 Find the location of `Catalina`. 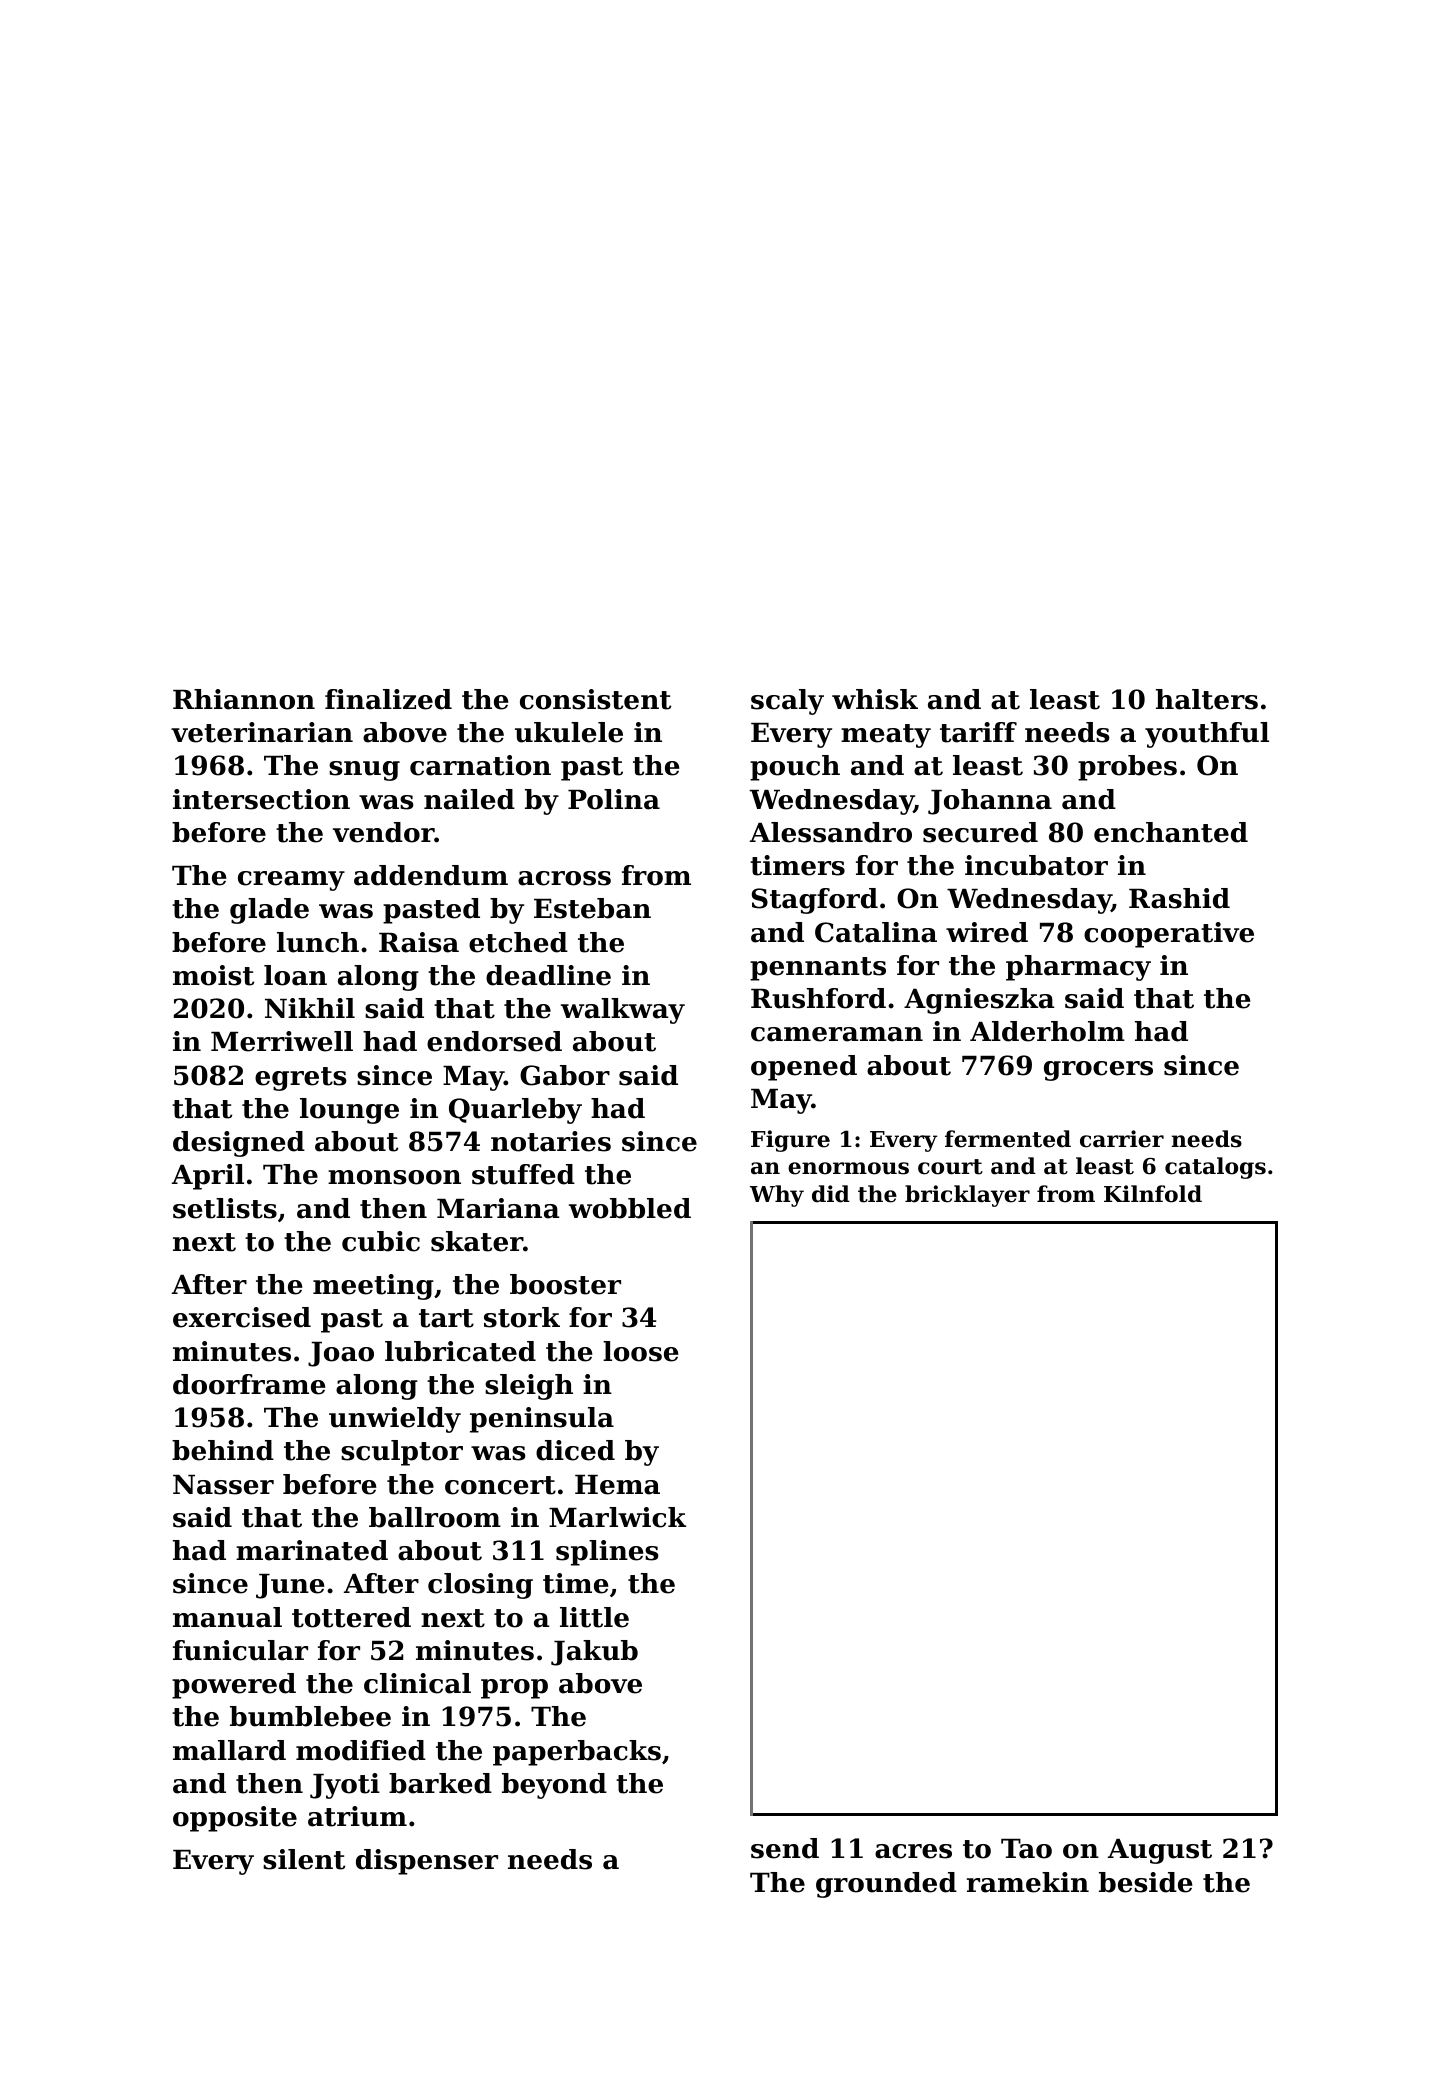

Catalina is located at coordinates (876, 932).
